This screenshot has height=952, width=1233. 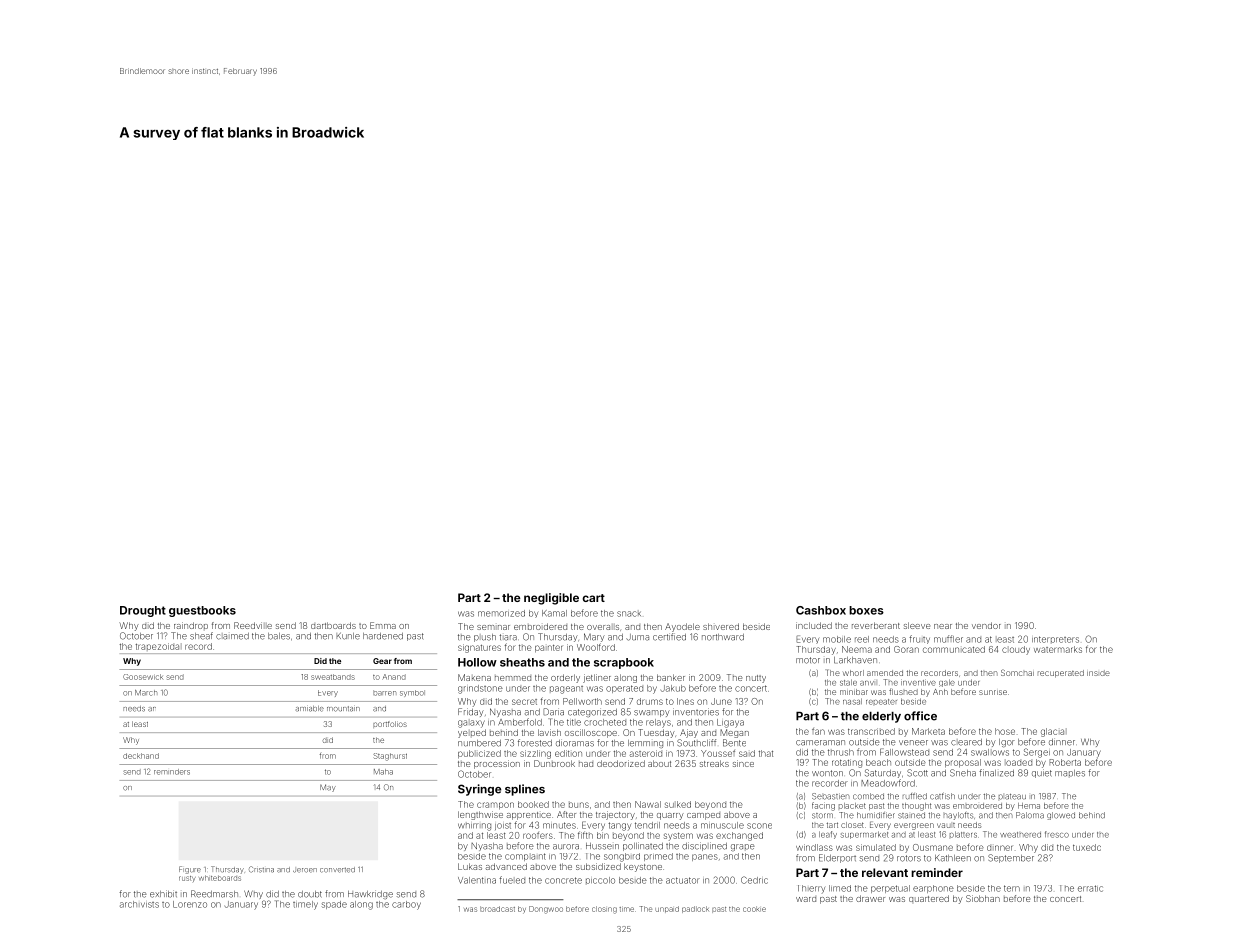 What do you see at coordinates (474, 826) in the screenshot?
I see `whirring` at bounding box center [474, 826].
